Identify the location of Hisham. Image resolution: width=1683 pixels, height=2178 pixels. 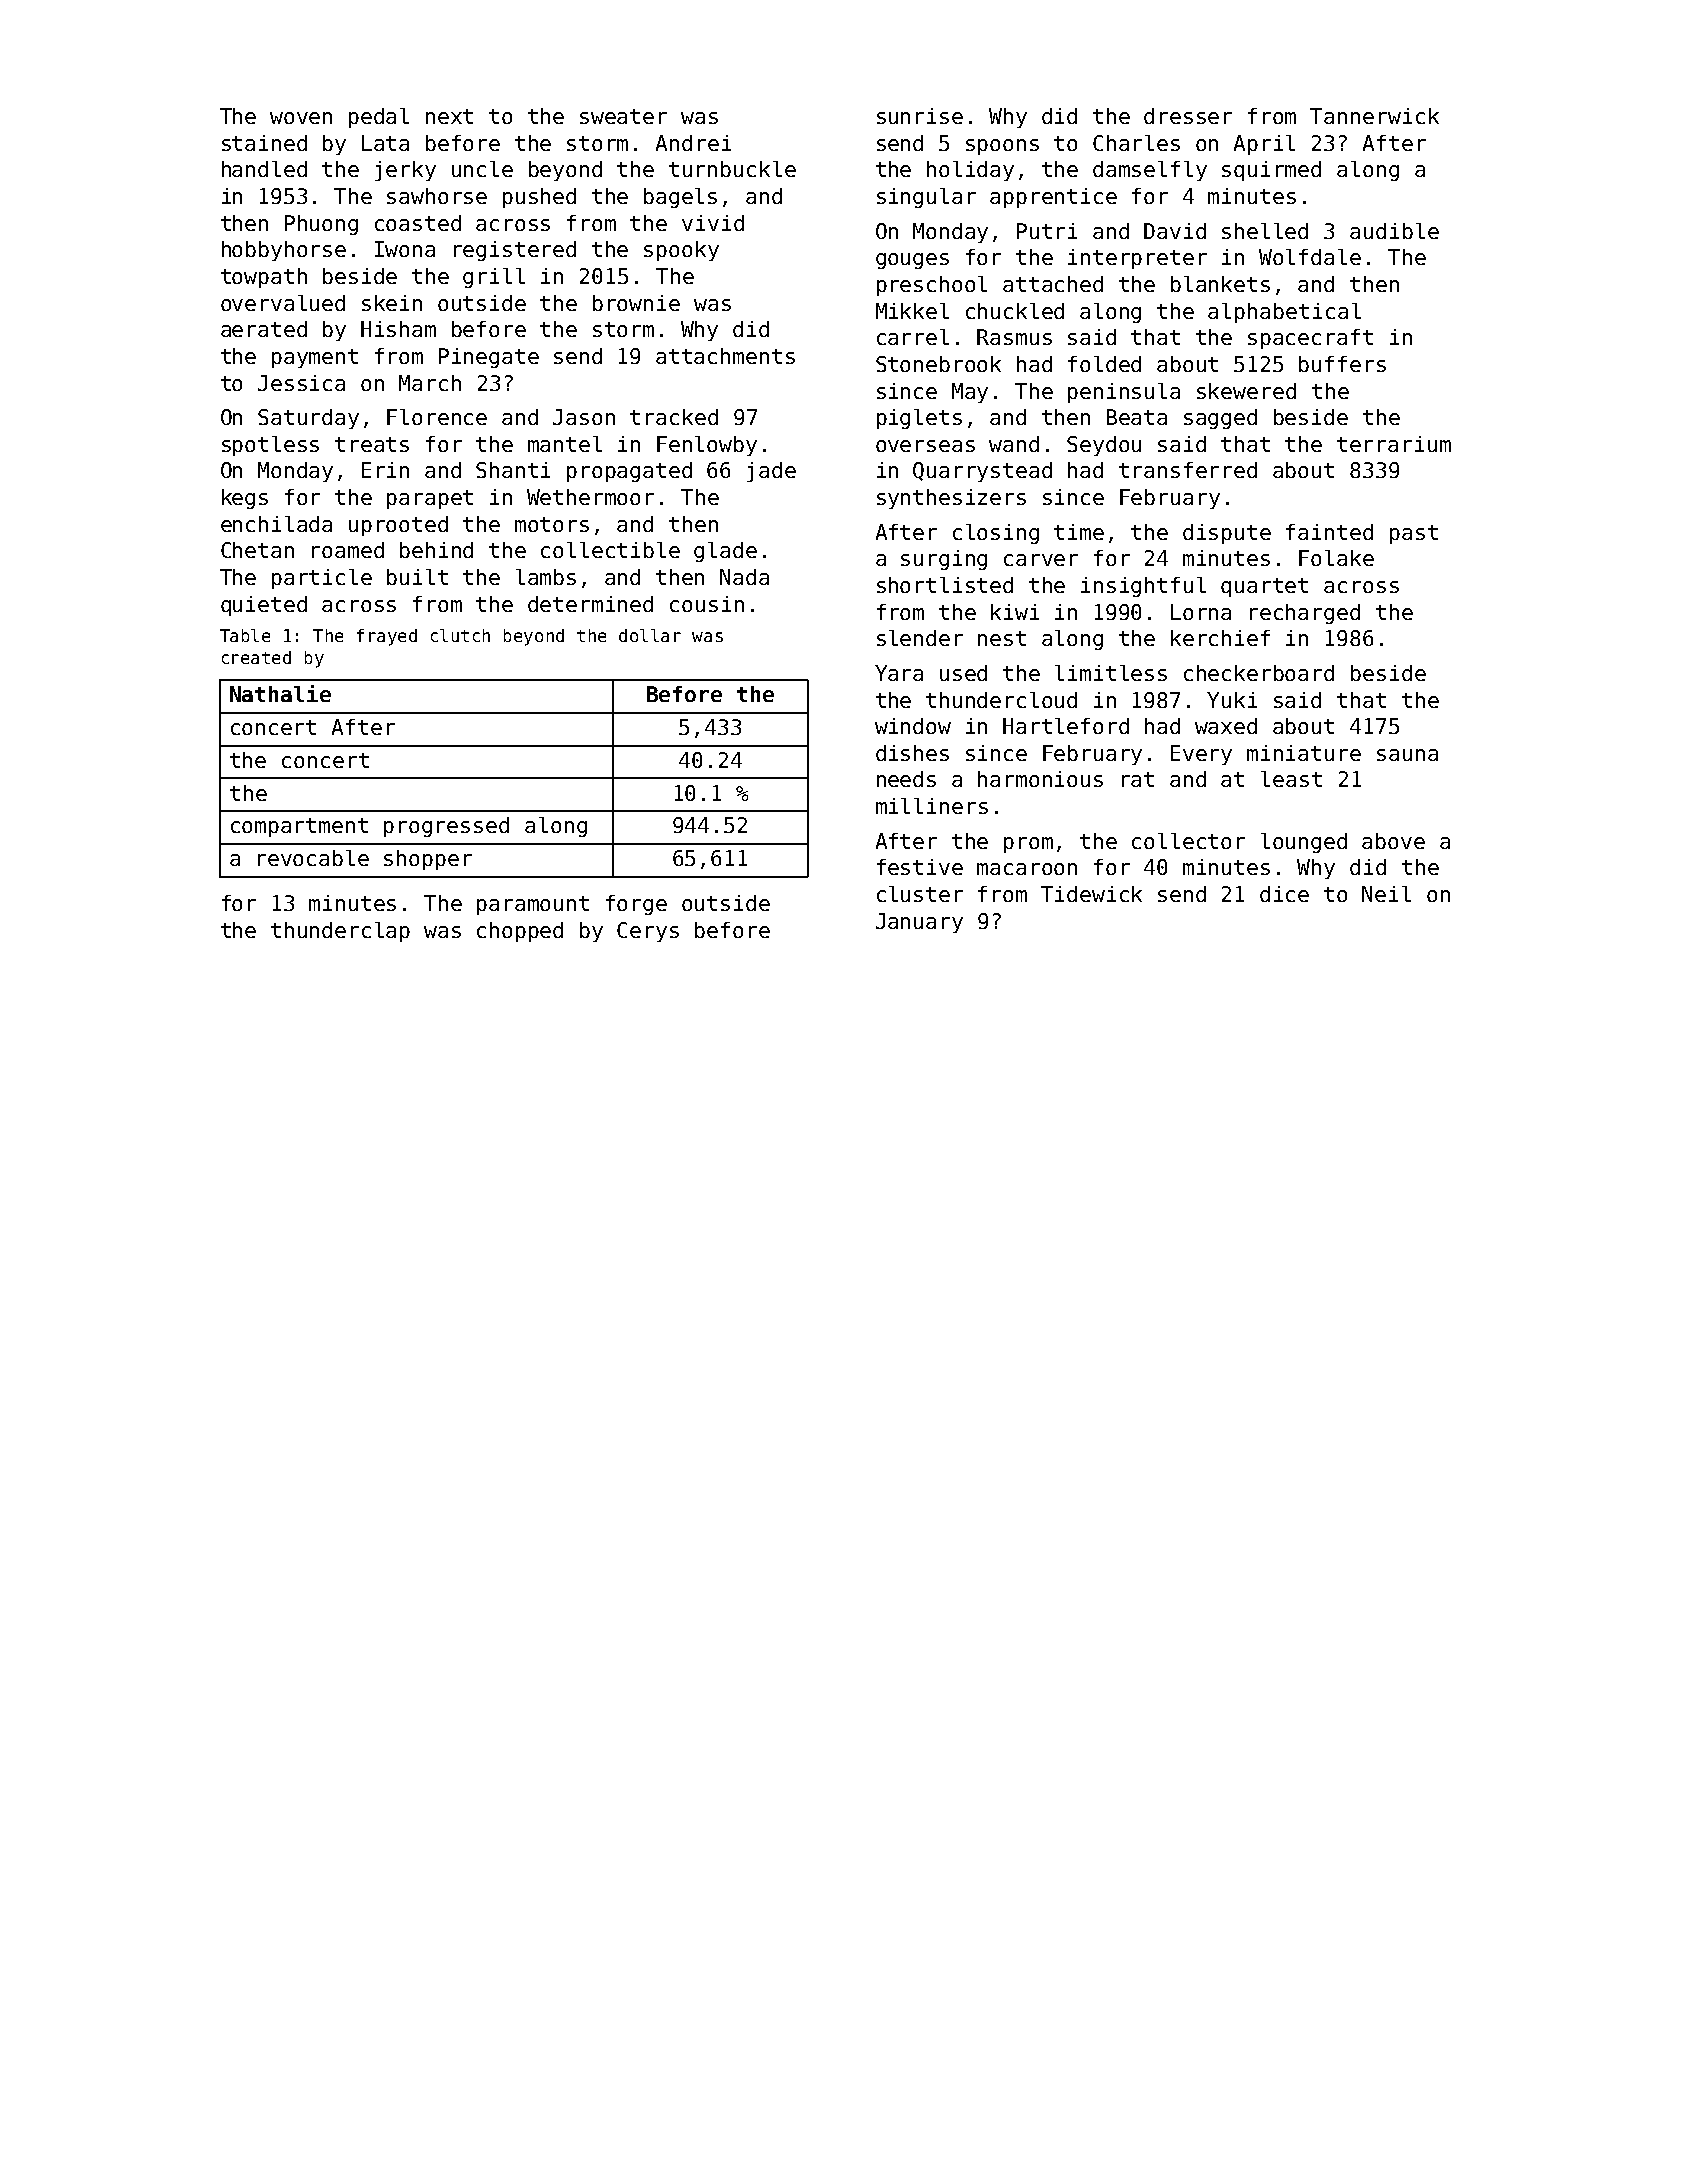
(398, 329).
